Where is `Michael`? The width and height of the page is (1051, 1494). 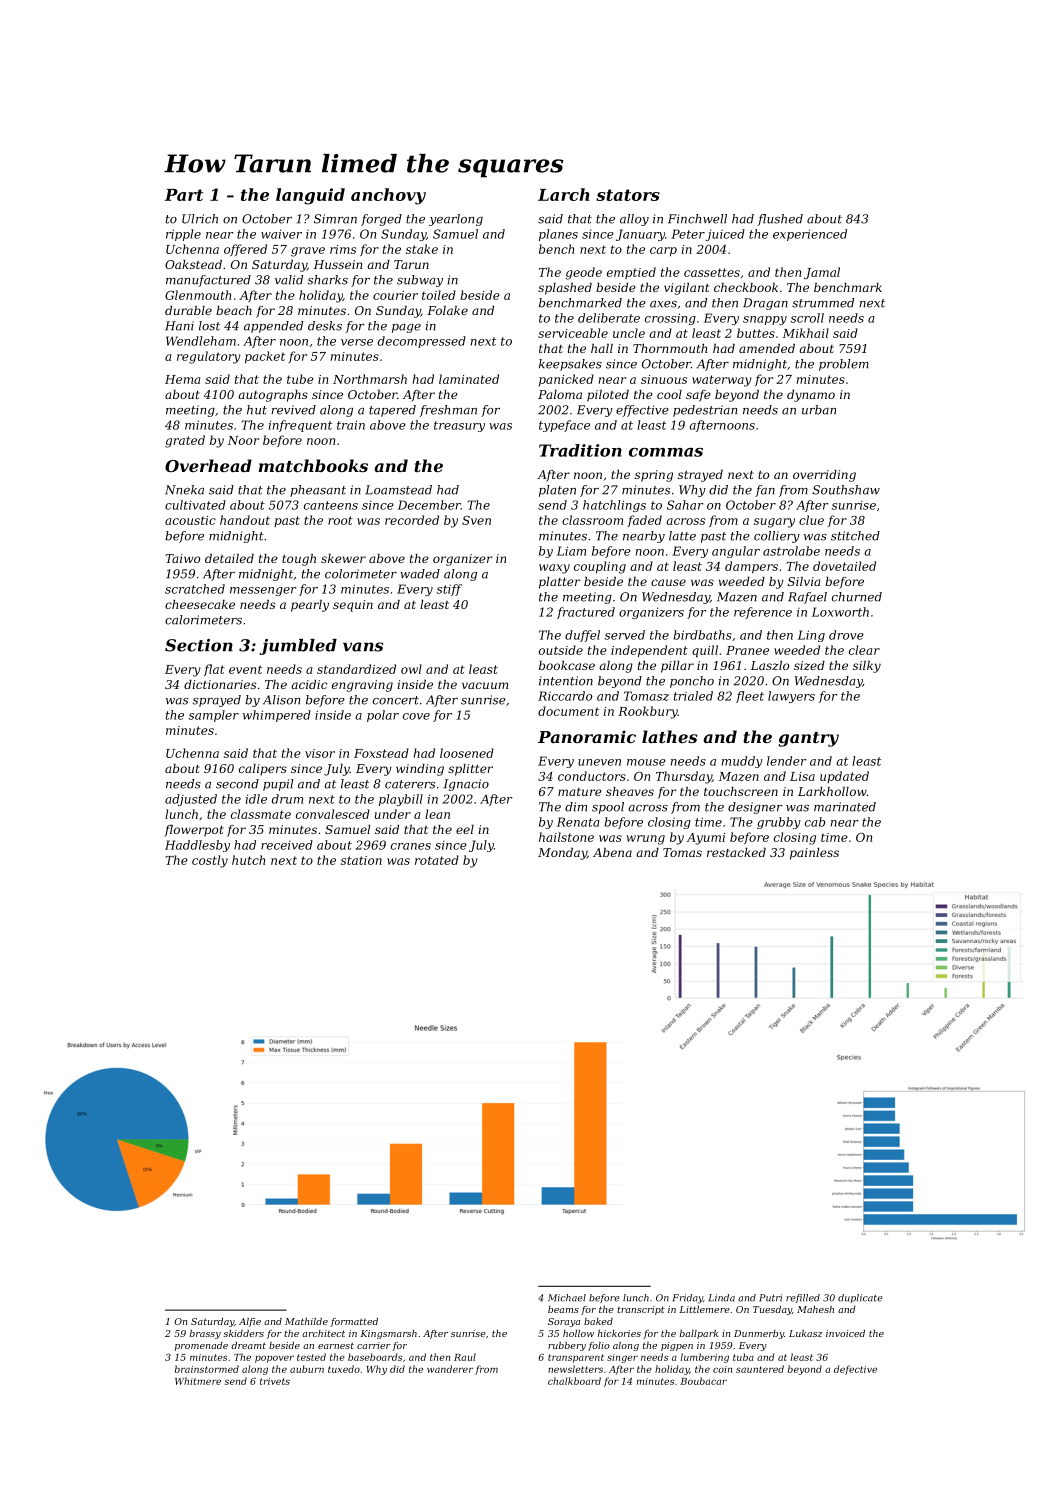 Michael is located at coordinates (567, 1298).
